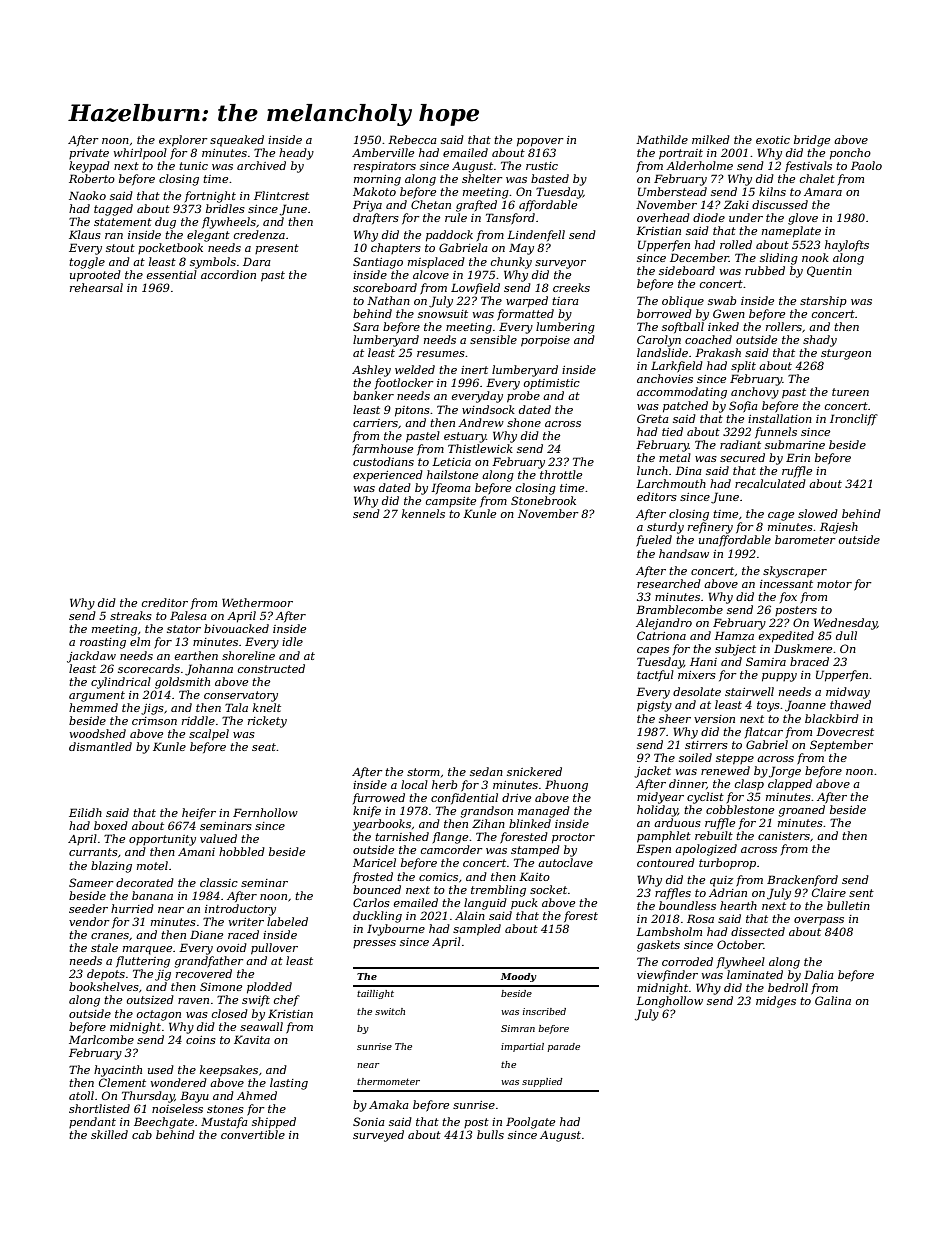  I want to click on sedan, so click(486, 771).
